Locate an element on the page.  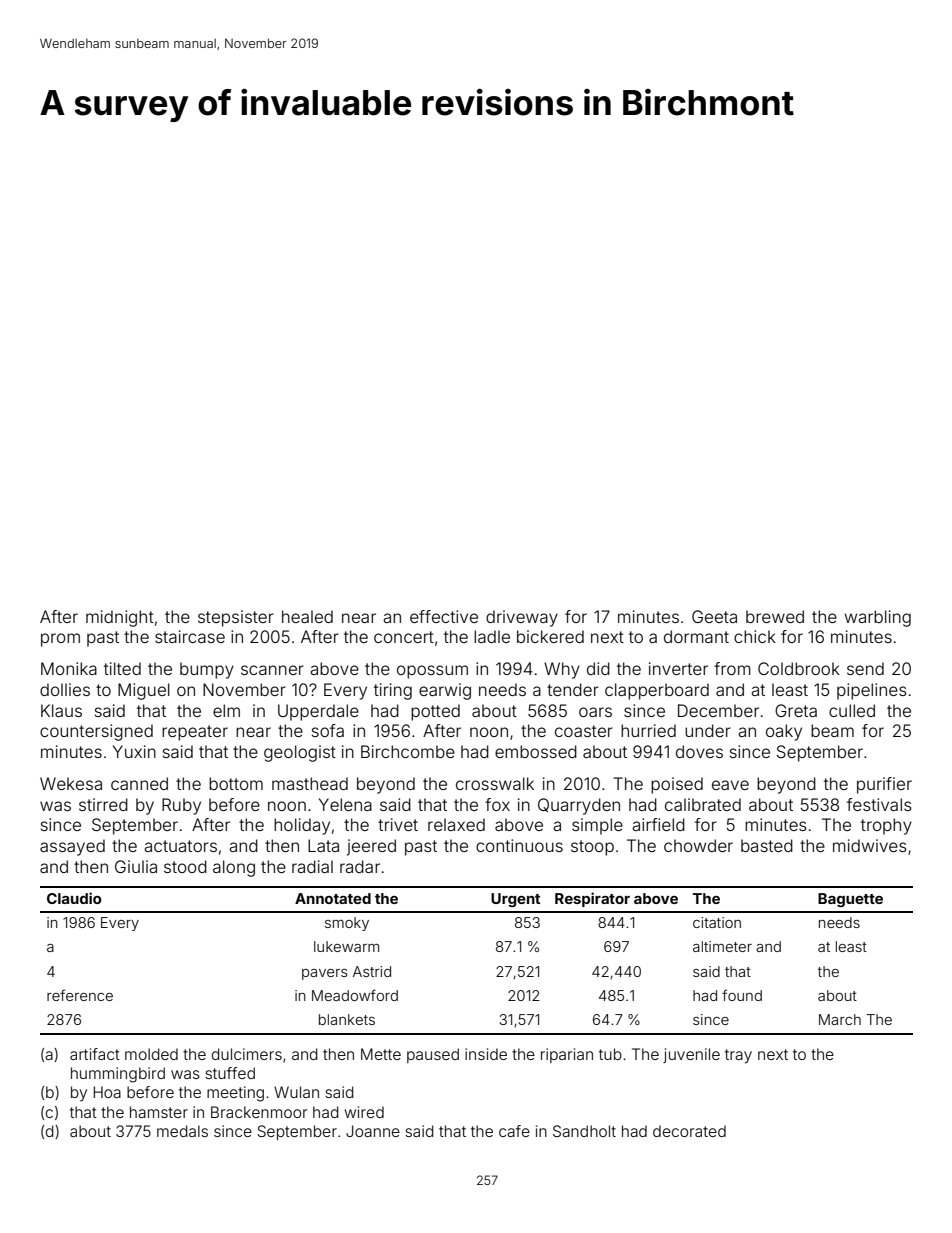
warbling is located at coordinates (878, 618).
